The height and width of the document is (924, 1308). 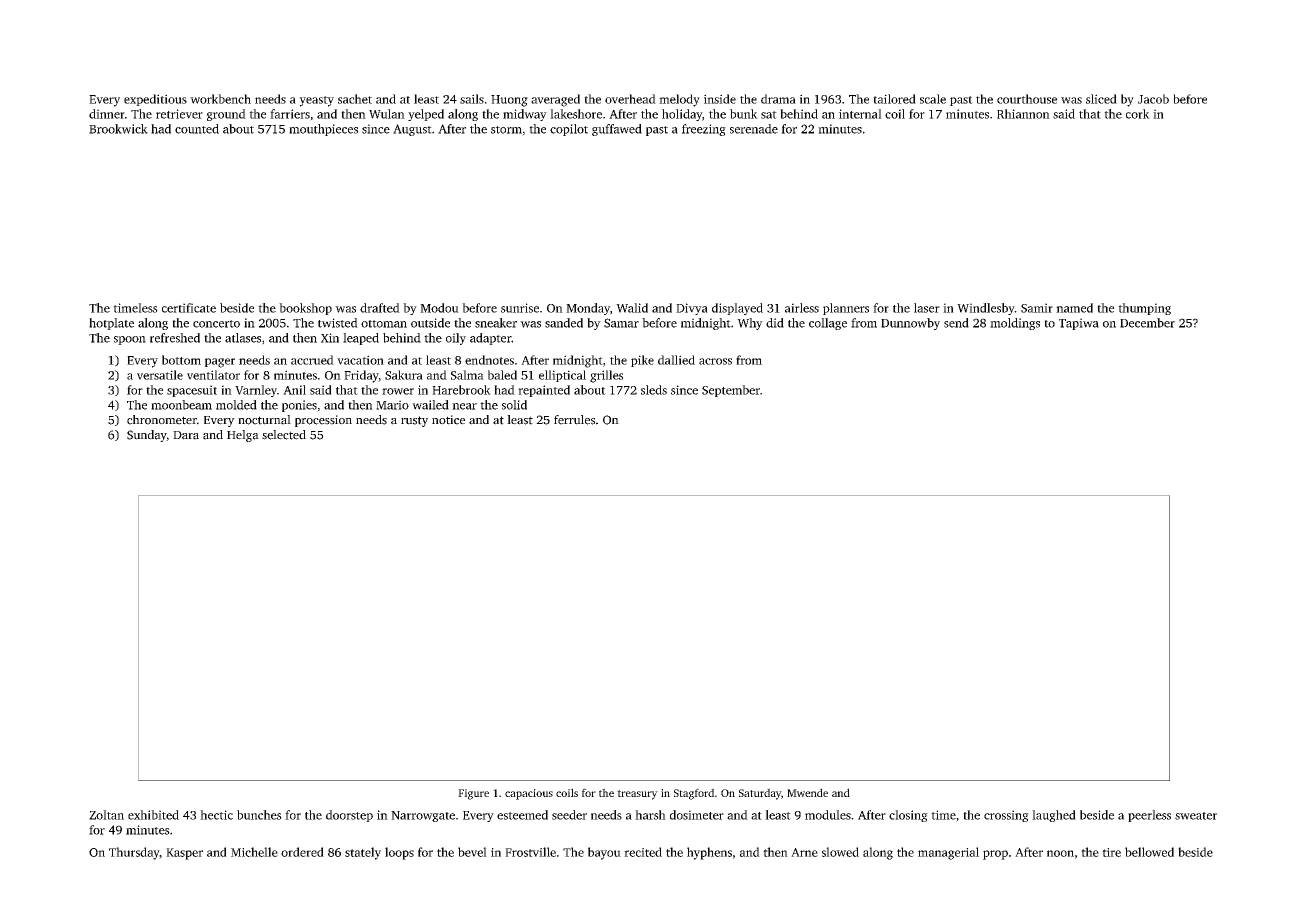 What do you see at coordinates (1147, 323) in the document?
I see `December` at bounding box center [1147, 323].
